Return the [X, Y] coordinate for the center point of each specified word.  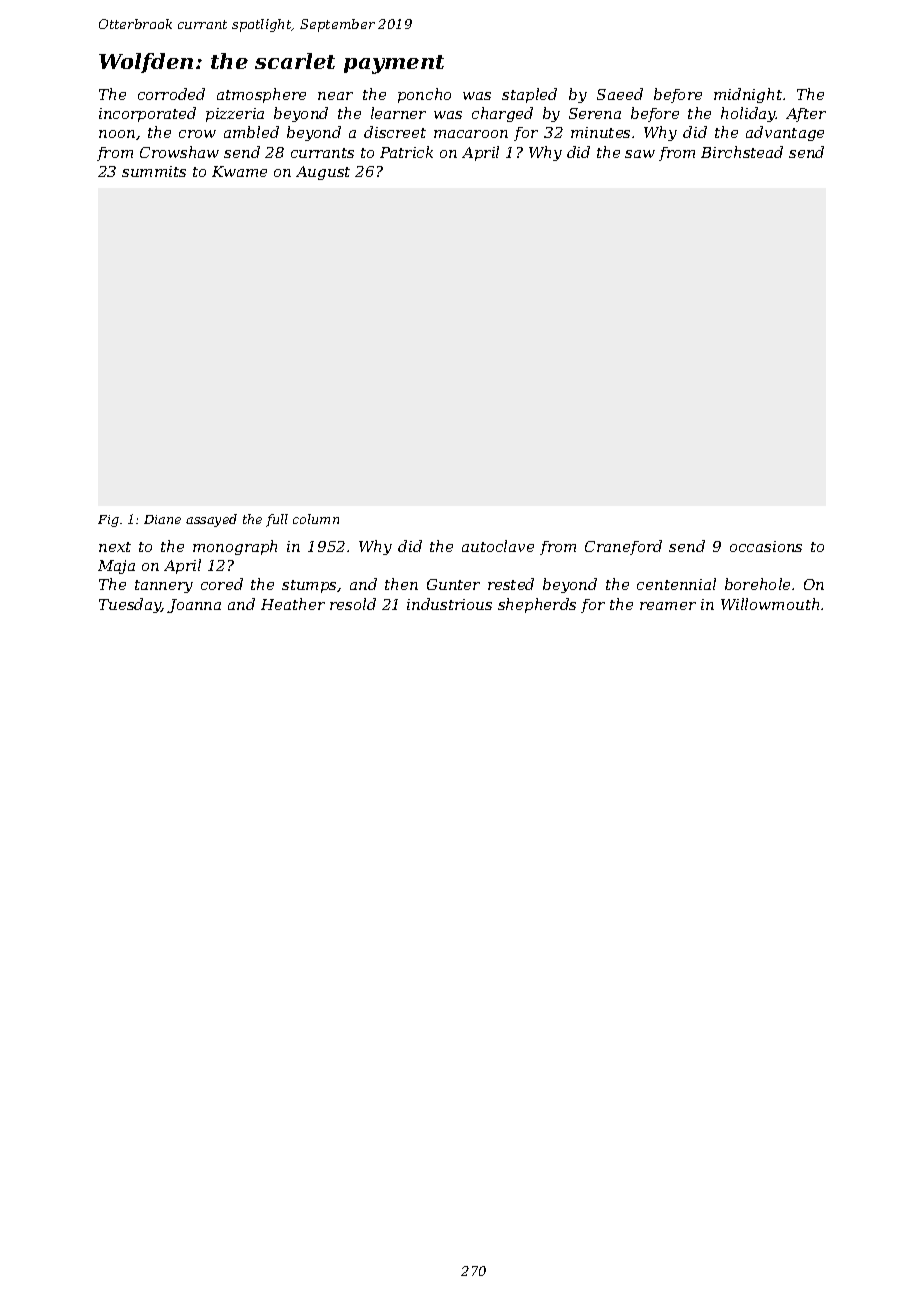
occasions [766, 546]
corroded [171, 94]
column [316, 519]
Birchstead [742, 152]
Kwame [239, 171]
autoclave [498, 546]
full [277, 520]
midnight [748, 95]
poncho [424, 95]
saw [640, 154]
